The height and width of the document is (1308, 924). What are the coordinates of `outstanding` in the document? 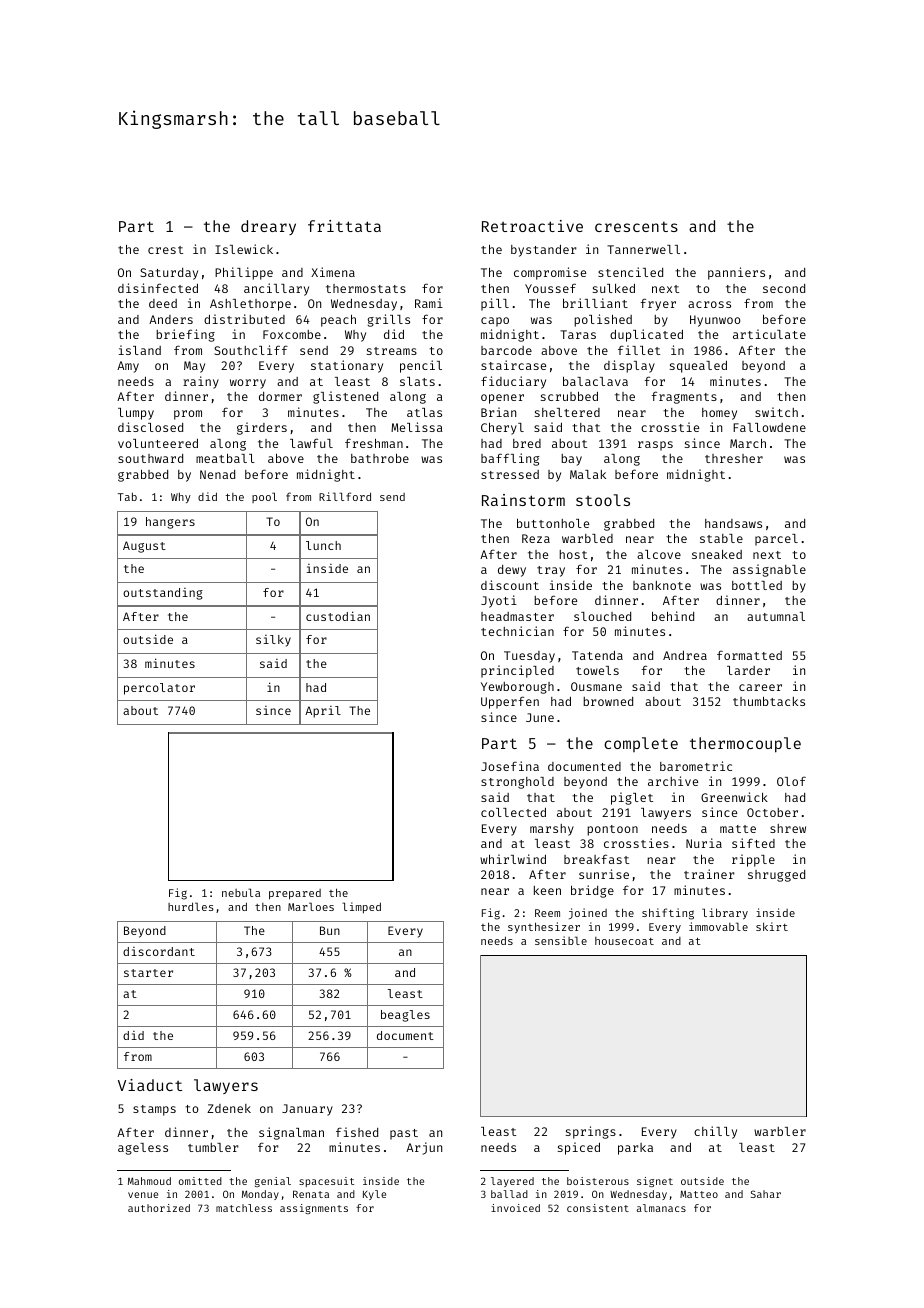 It's located at (163, 594).
